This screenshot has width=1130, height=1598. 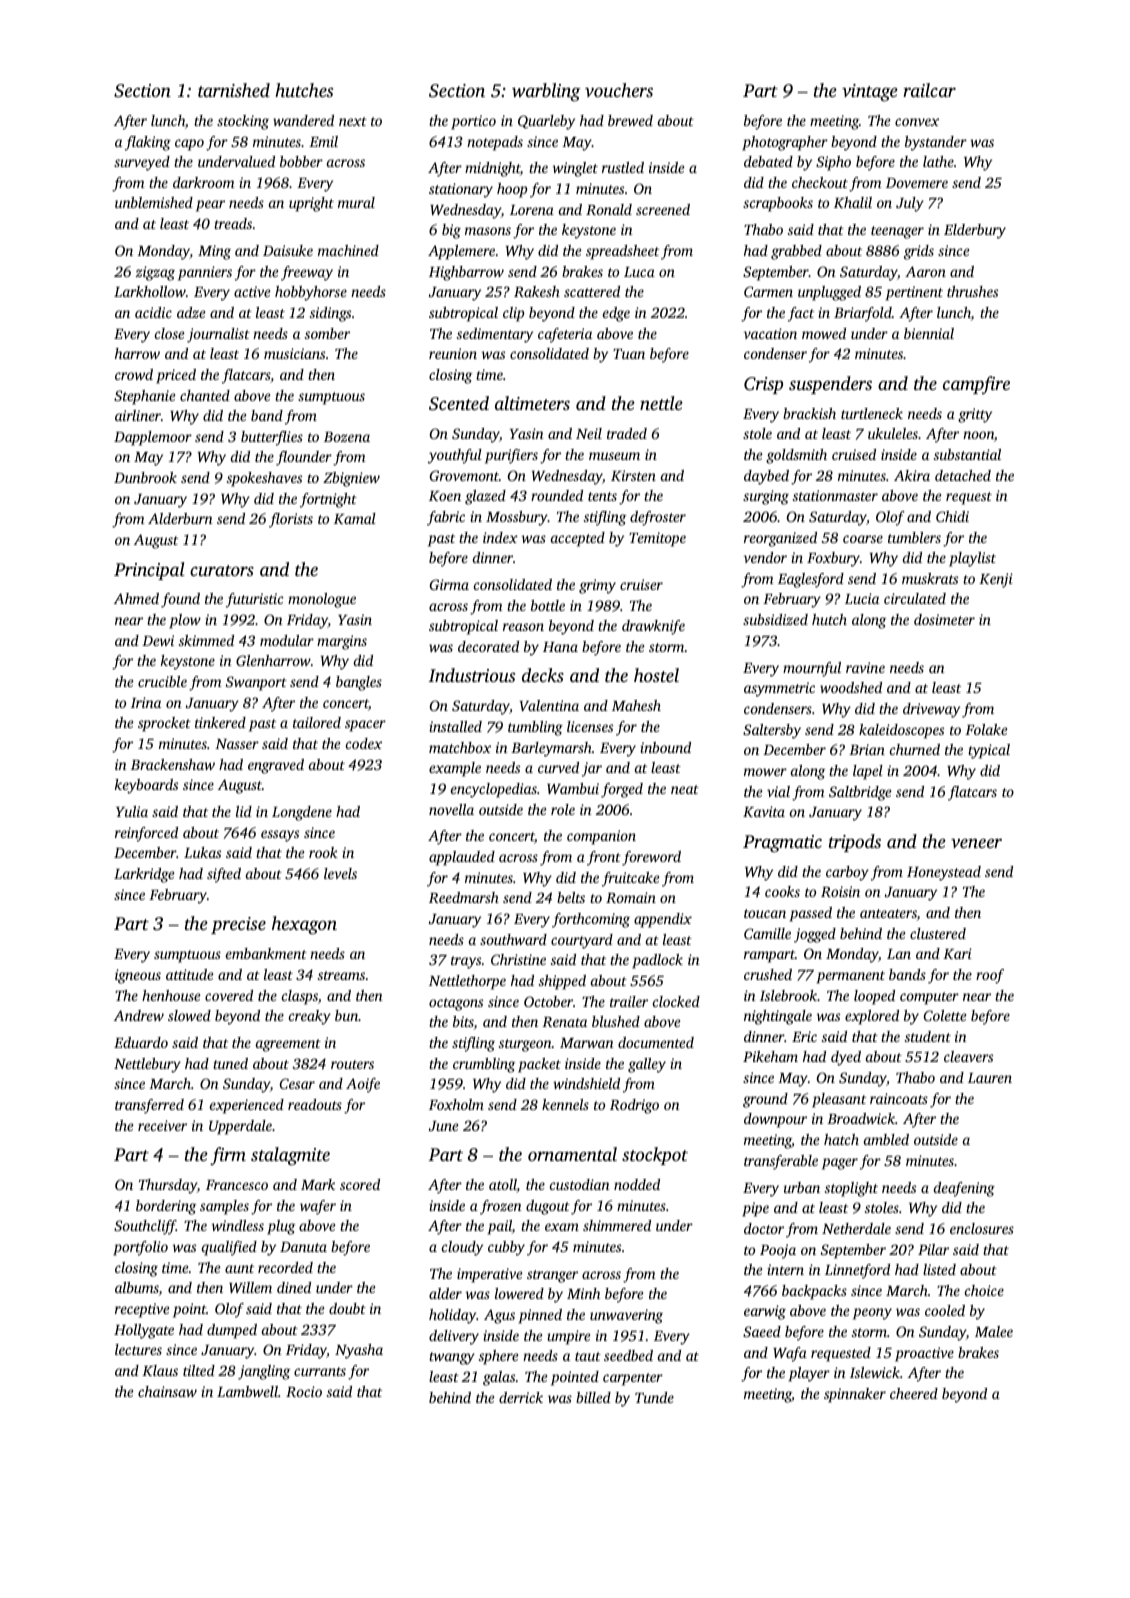 I want to click on raincoats, so click(x=899, y=1098).
